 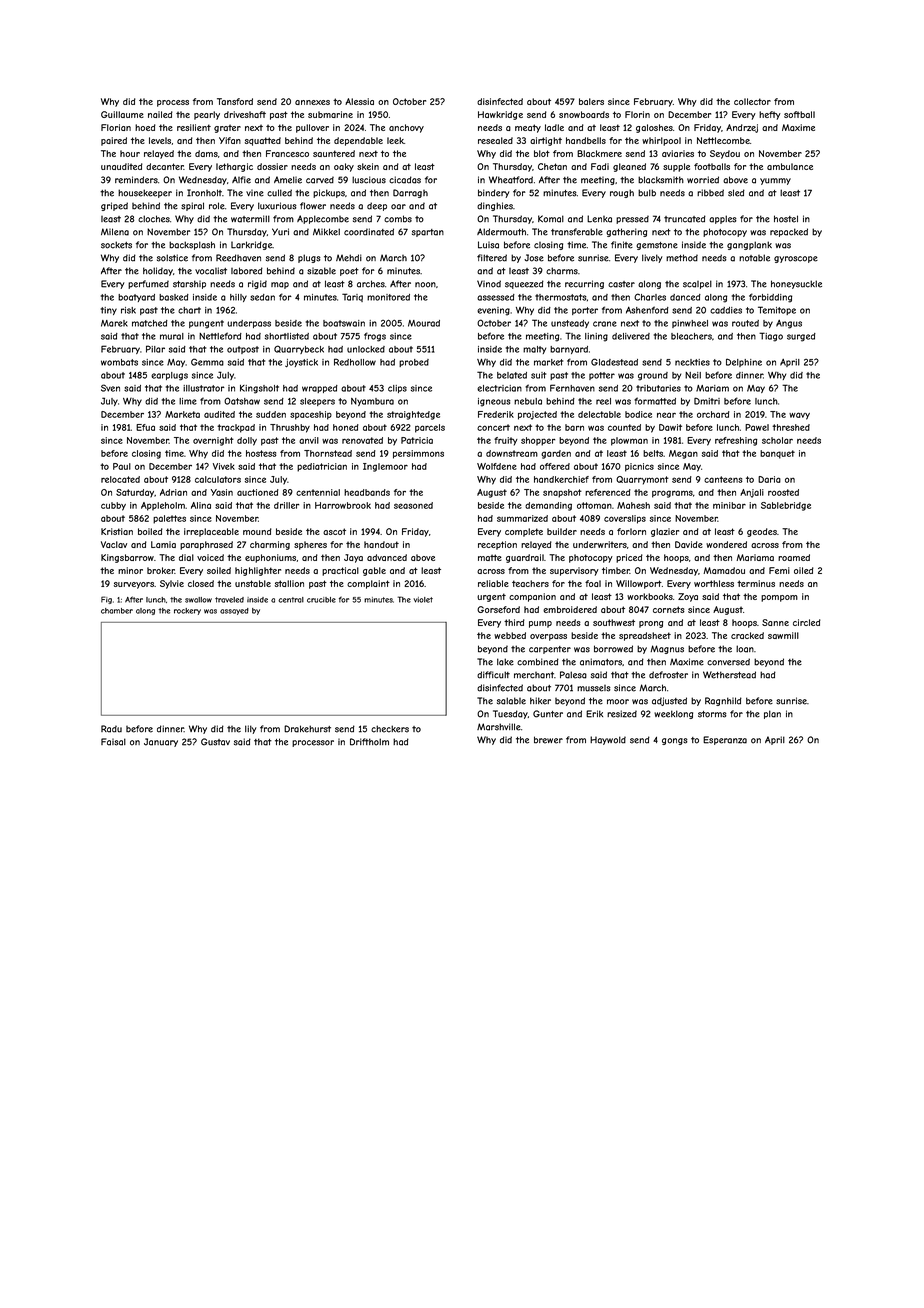 I want to click on Quarrybeck, so click(x=299, y=349).
